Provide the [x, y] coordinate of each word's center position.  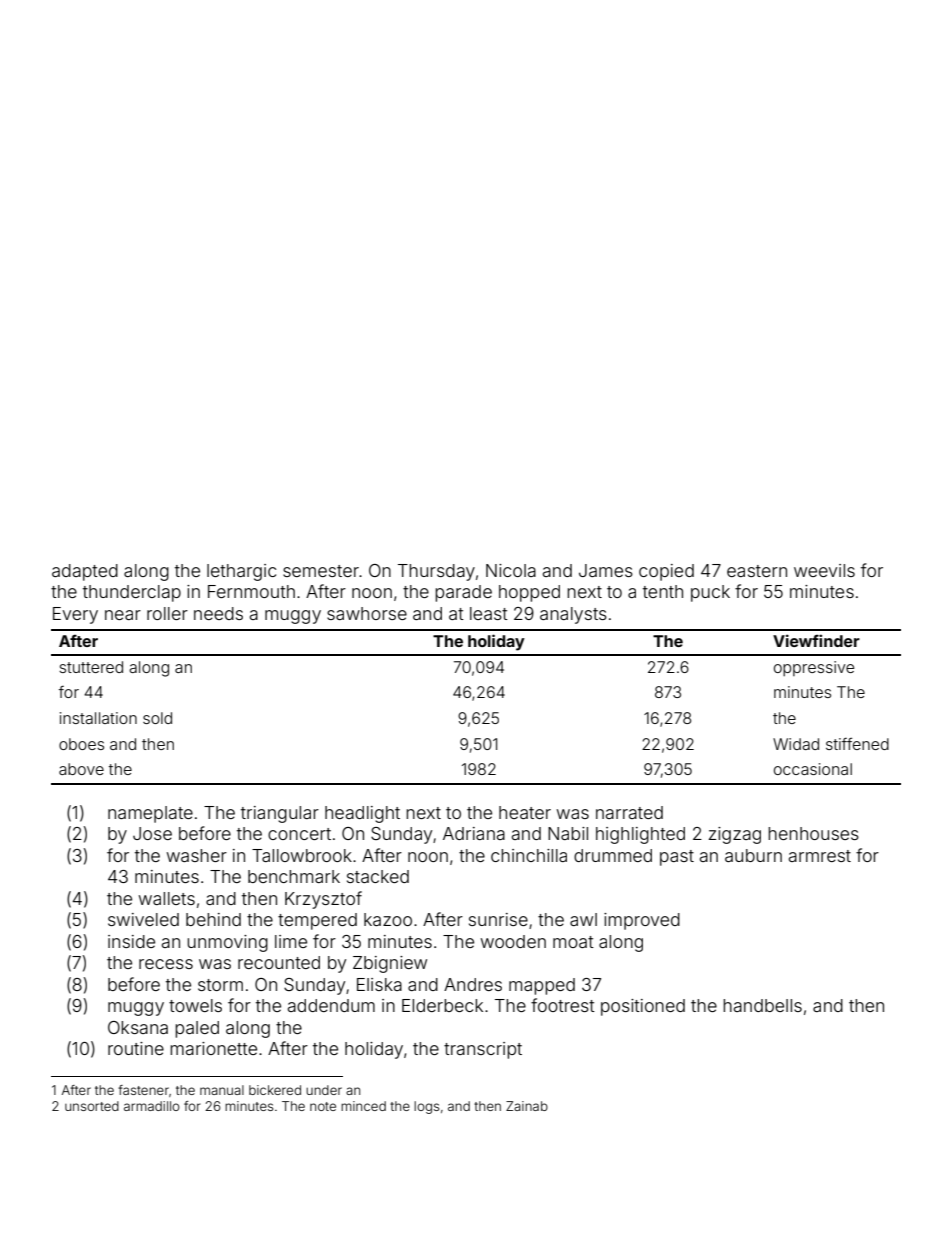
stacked [378, 876]
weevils [824, 570]
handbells [762, 1005]
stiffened [857, 744]
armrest [820, 856]
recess [166, 964]
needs [218, 613]
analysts [573, 615]
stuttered [91, 667]
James [606, 570]
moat [573, 942]
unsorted [92, 1106]
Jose [152, 833]
